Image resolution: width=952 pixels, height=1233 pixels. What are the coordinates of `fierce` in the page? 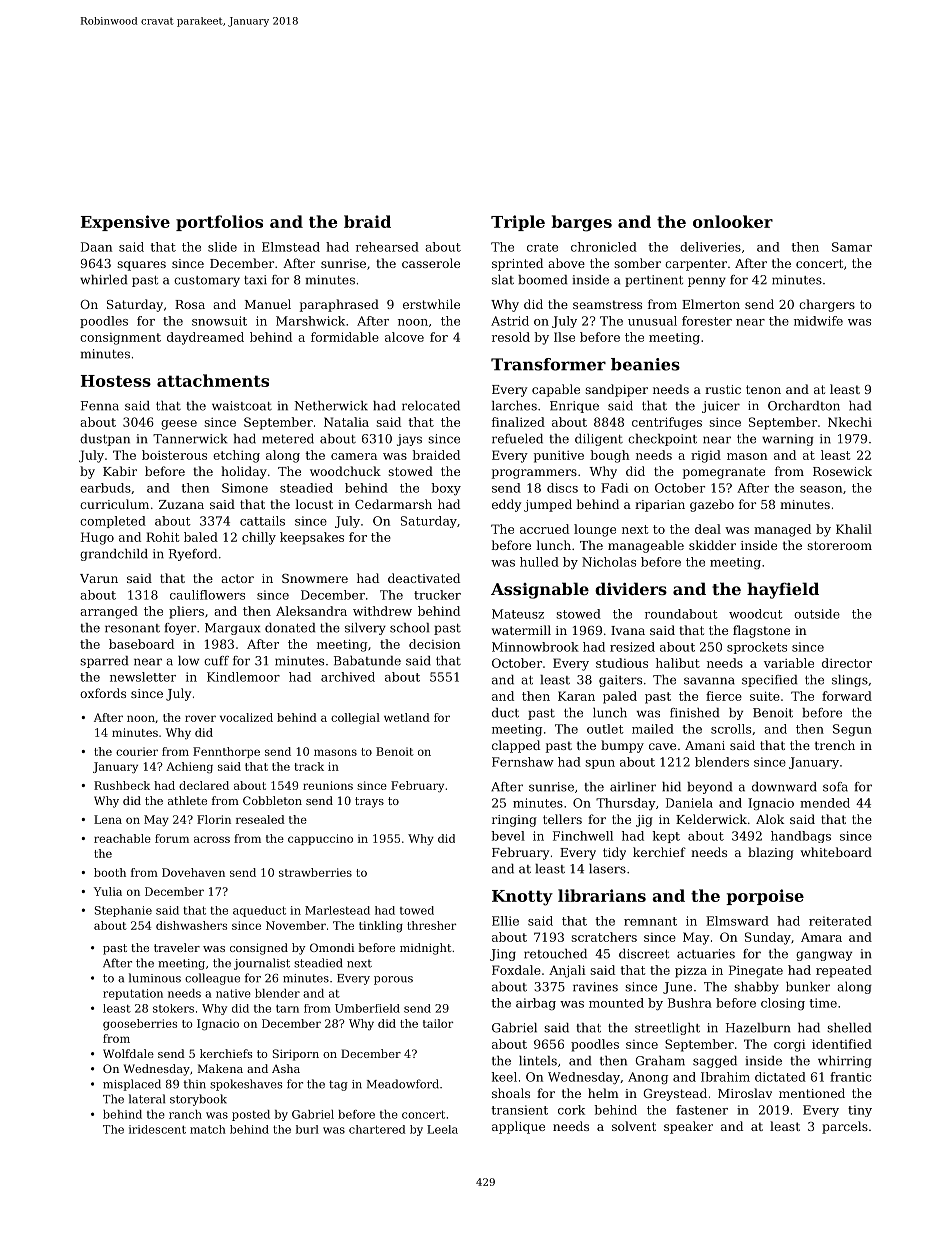 It's located at (724, 696).
